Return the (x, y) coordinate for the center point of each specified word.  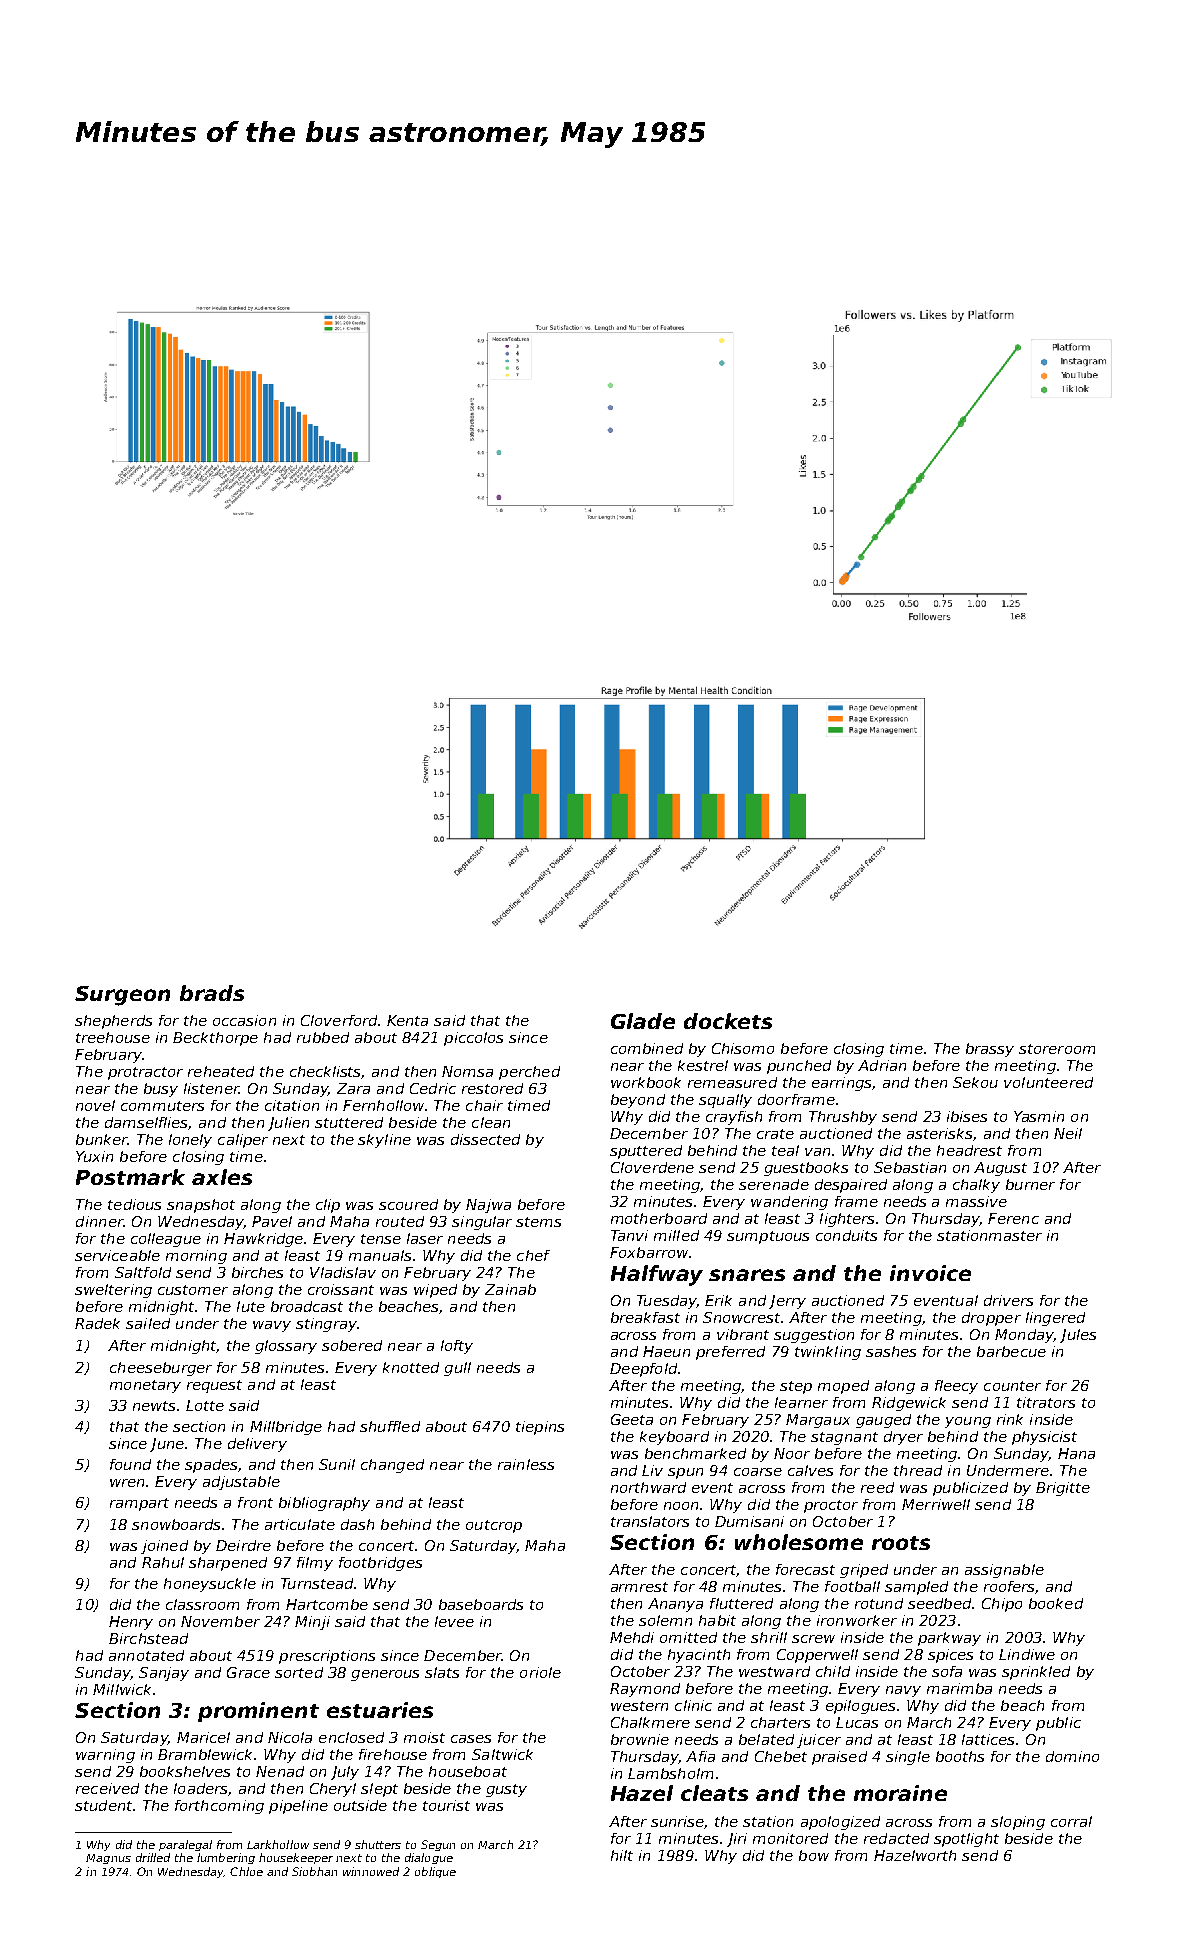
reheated (221, 1071)
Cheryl (333, 1790)
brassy (990, 1050)
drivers (1008, 1300)
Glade (643, 1021)
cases (471, 1739)
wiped (435, 1291)
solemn (665, 1620)
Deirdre (243, 1545)
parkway (949, 1639)
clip (328, 1206)
